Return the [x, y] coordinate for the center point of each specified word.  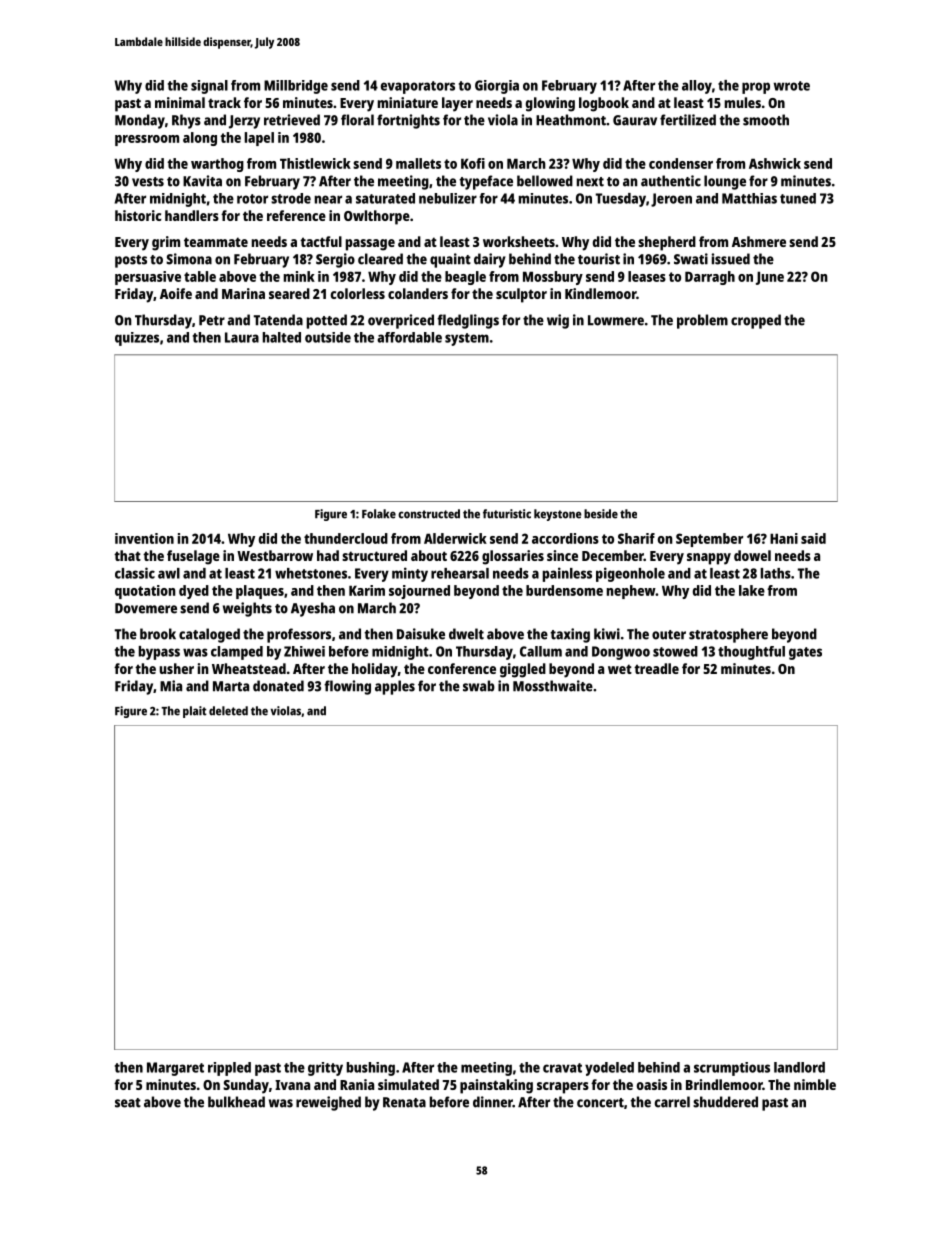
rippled [229, 1069]
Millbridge [296, 87]
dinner [493, 1102]
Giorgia [497, 87]
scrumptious [732, 1069]
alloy [697, 87]
